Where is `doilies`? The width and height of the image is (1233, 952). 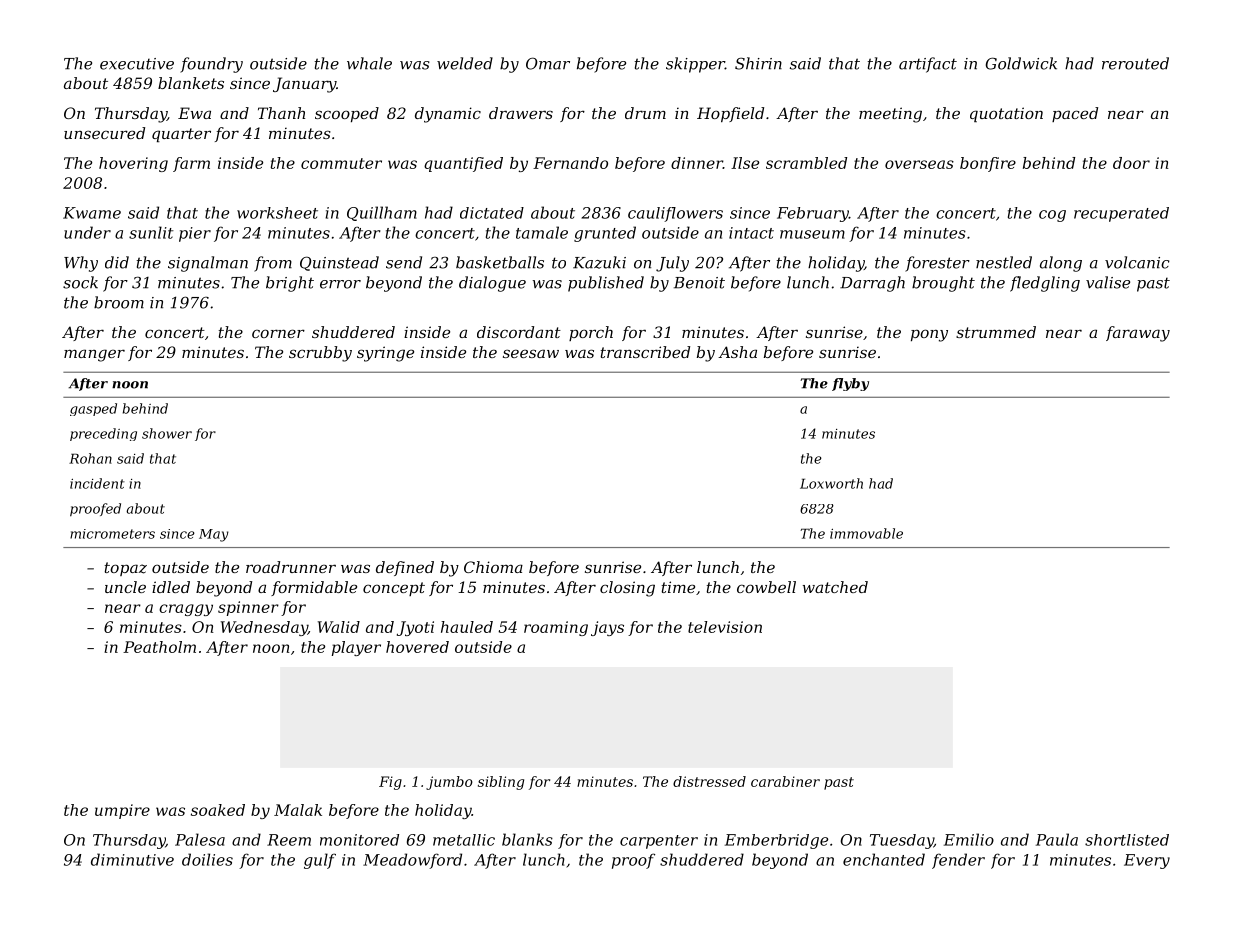 doilies is located at coordinates (207, 859).
